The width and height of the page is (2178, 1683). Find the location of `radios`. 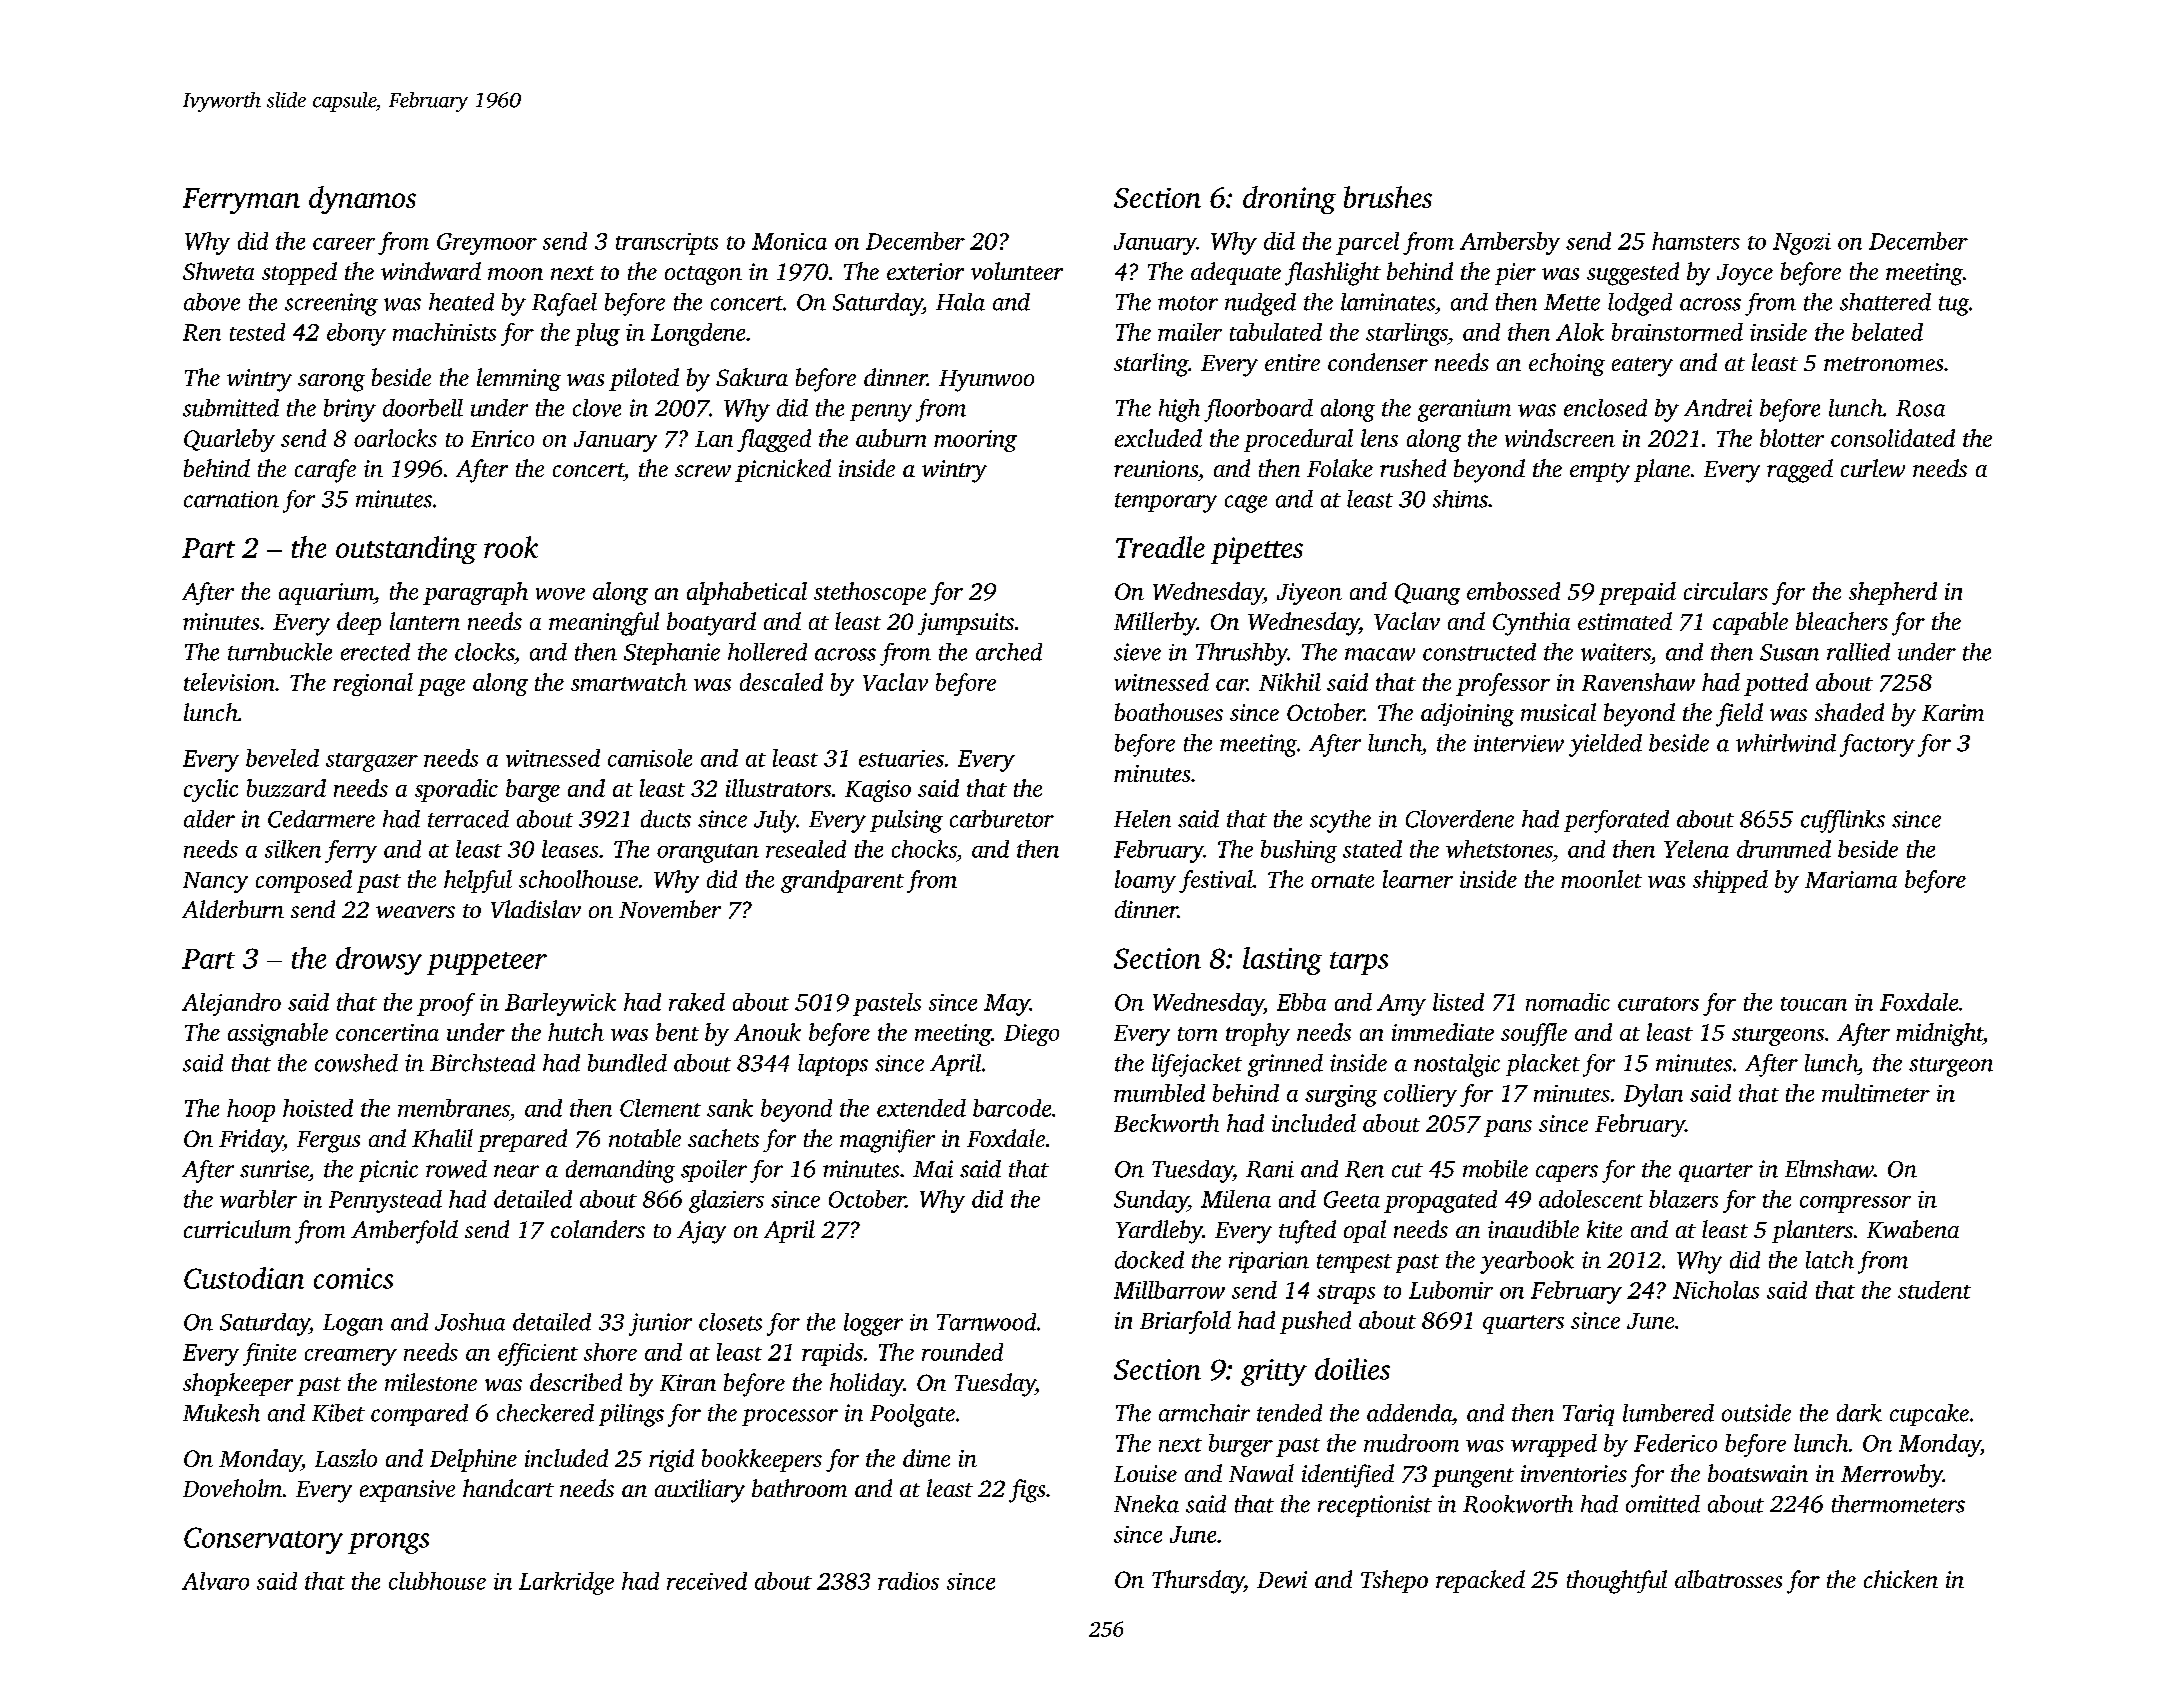

radios is located at coordinates (908, 1581).
